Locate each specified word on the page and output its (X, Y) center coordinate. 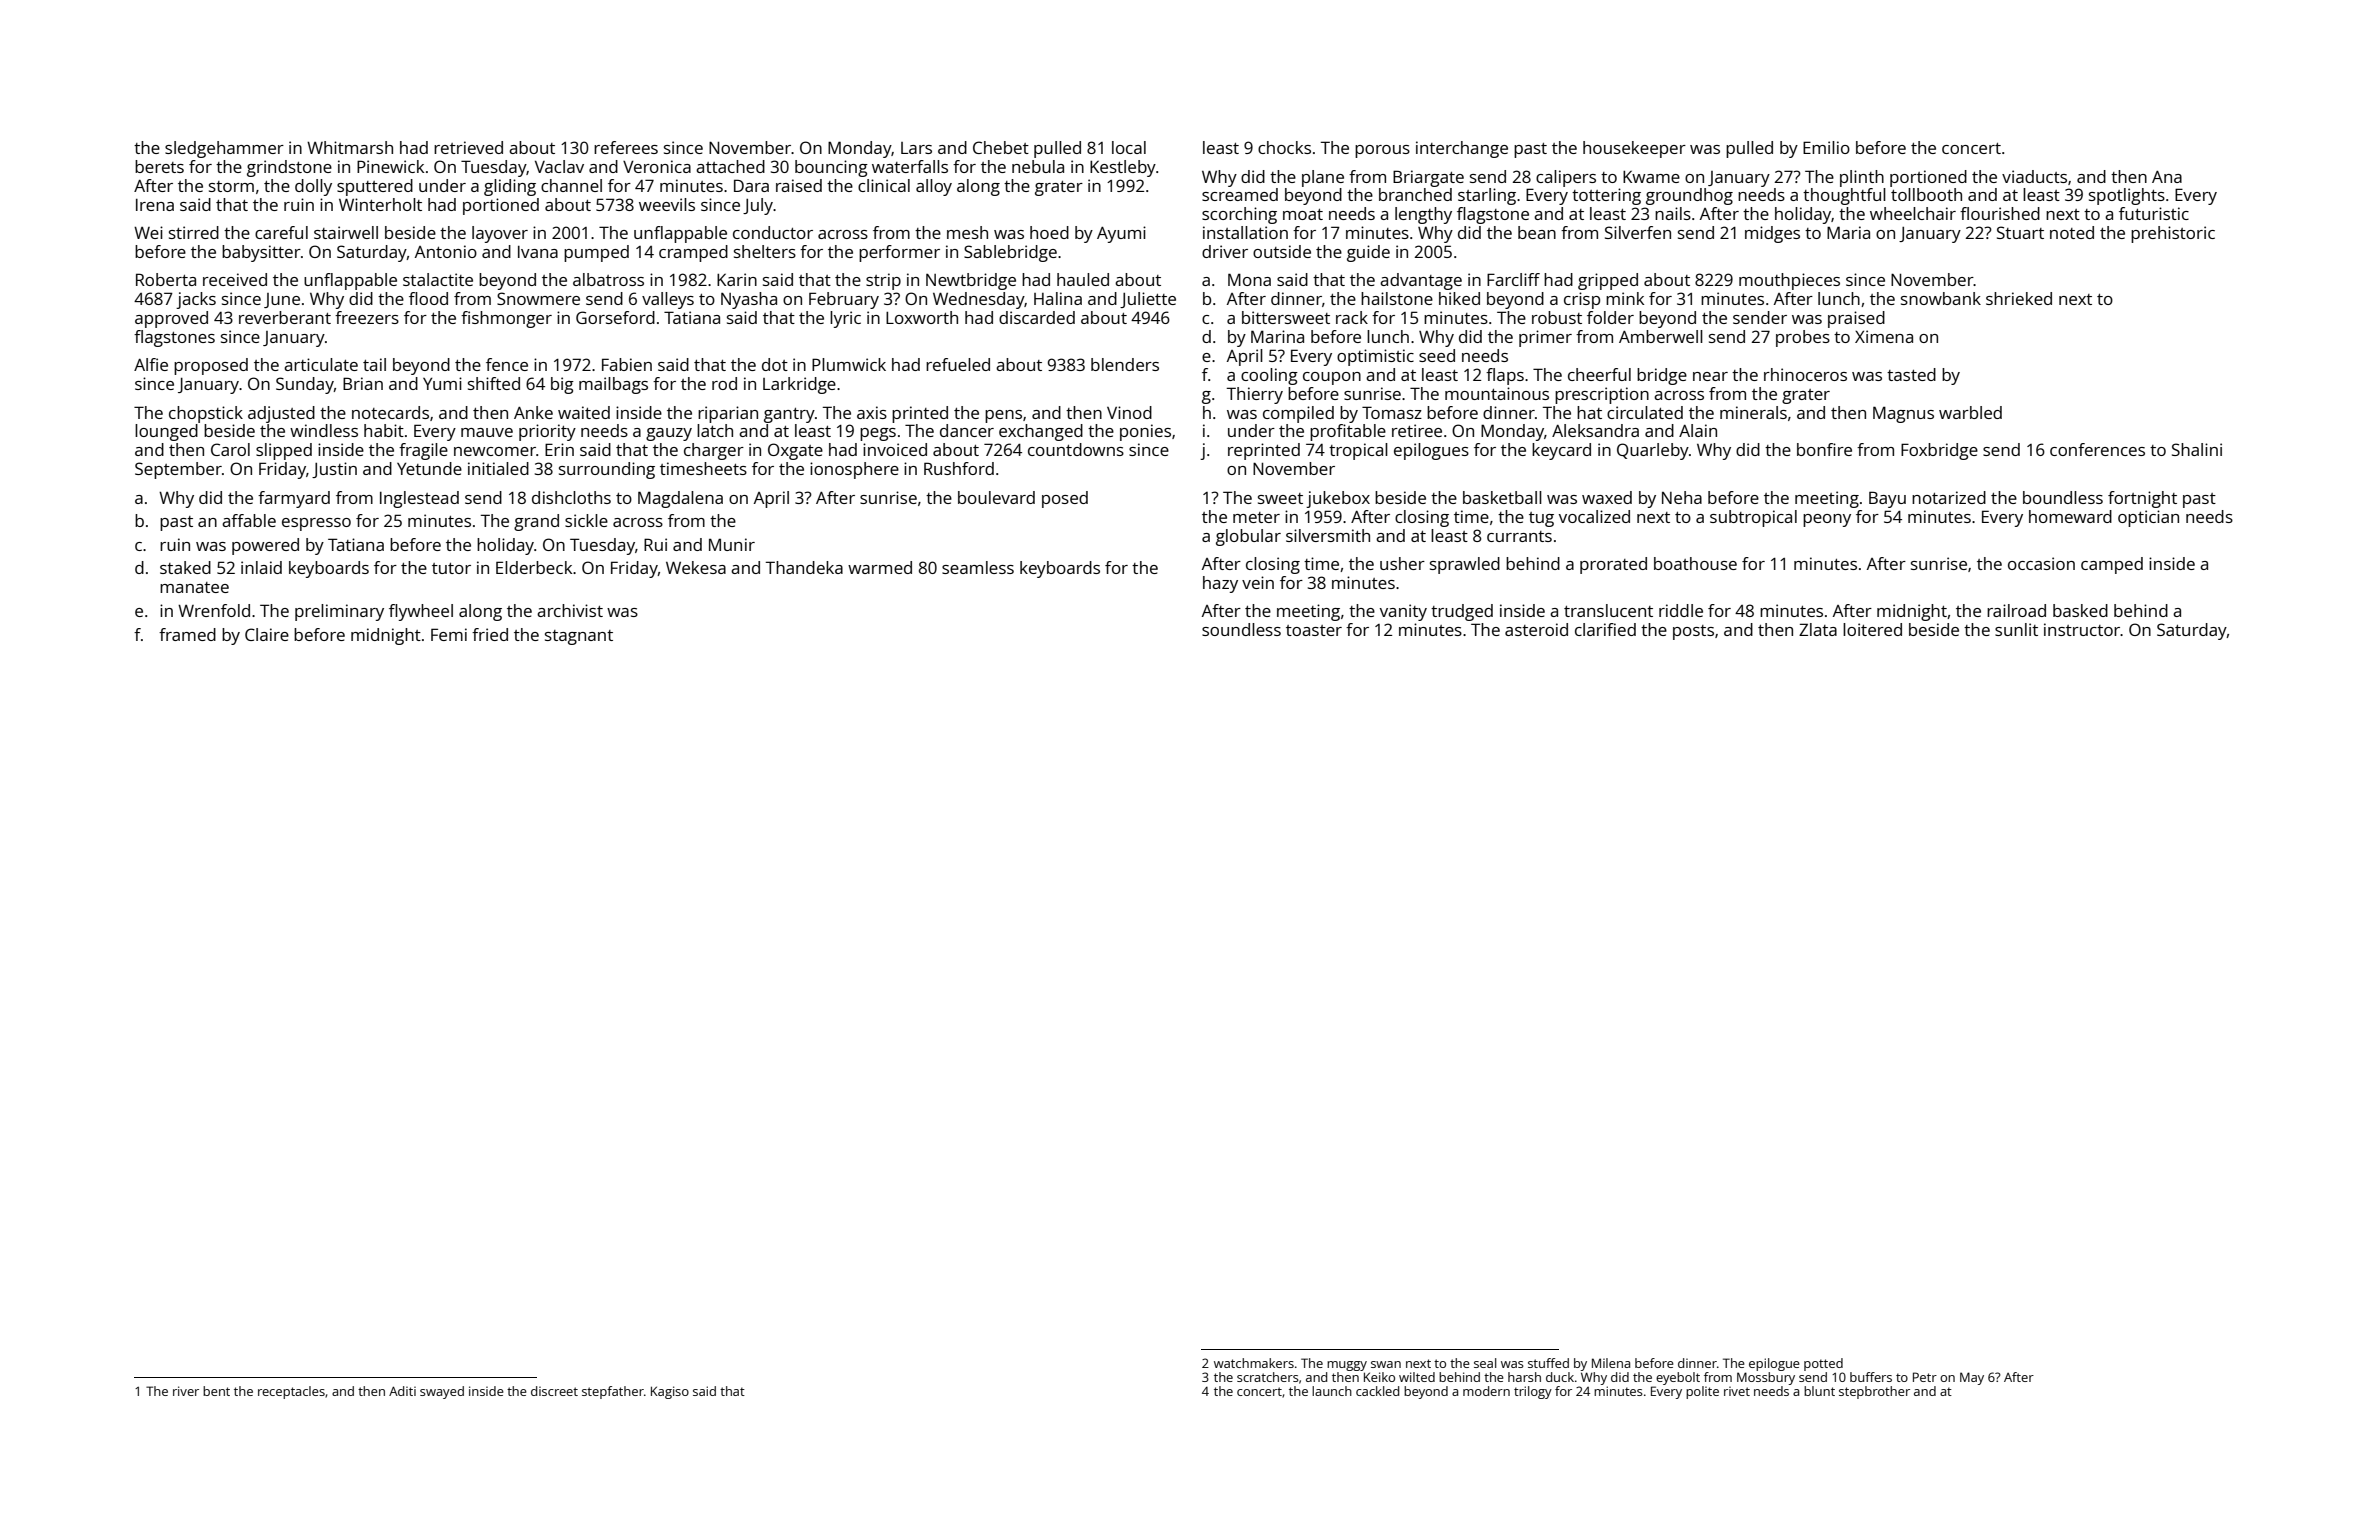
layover (500, 234)
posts (1693, 632)
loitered (1872, 629)
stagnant (579, 637)
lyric (845, 319)
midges (1772, 234)
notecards (390, 412)
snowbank (1941, 298)
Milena (1611, 1363)
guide (1368, 253)
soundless (1241, 629)
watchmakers (1254, 1363)
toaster (1314, 630)
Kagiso (670, 1392)
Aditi (402, 1391)
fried (490, 634)
